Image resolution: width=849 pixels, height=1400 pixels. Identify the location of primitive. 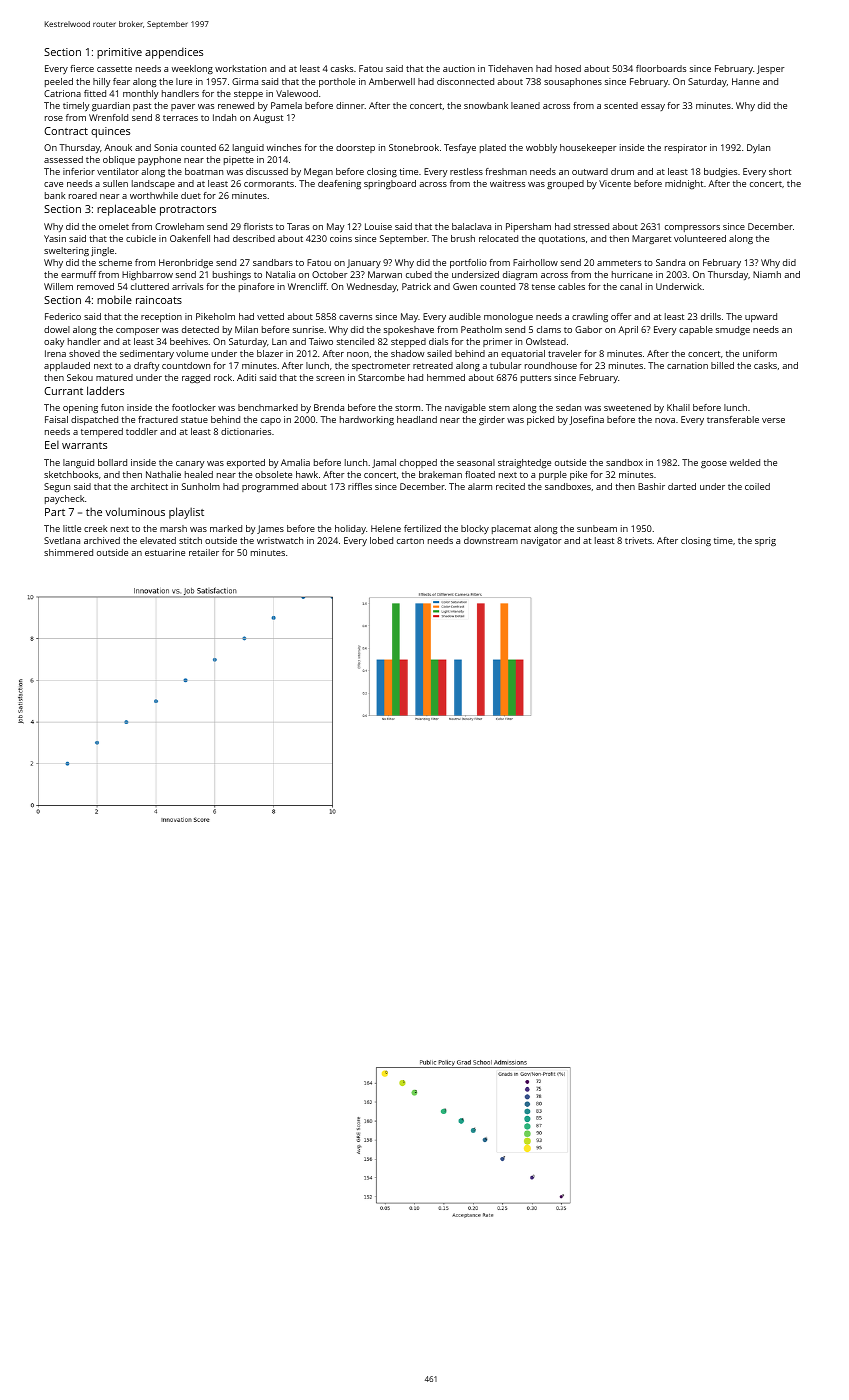
(119, 53).
